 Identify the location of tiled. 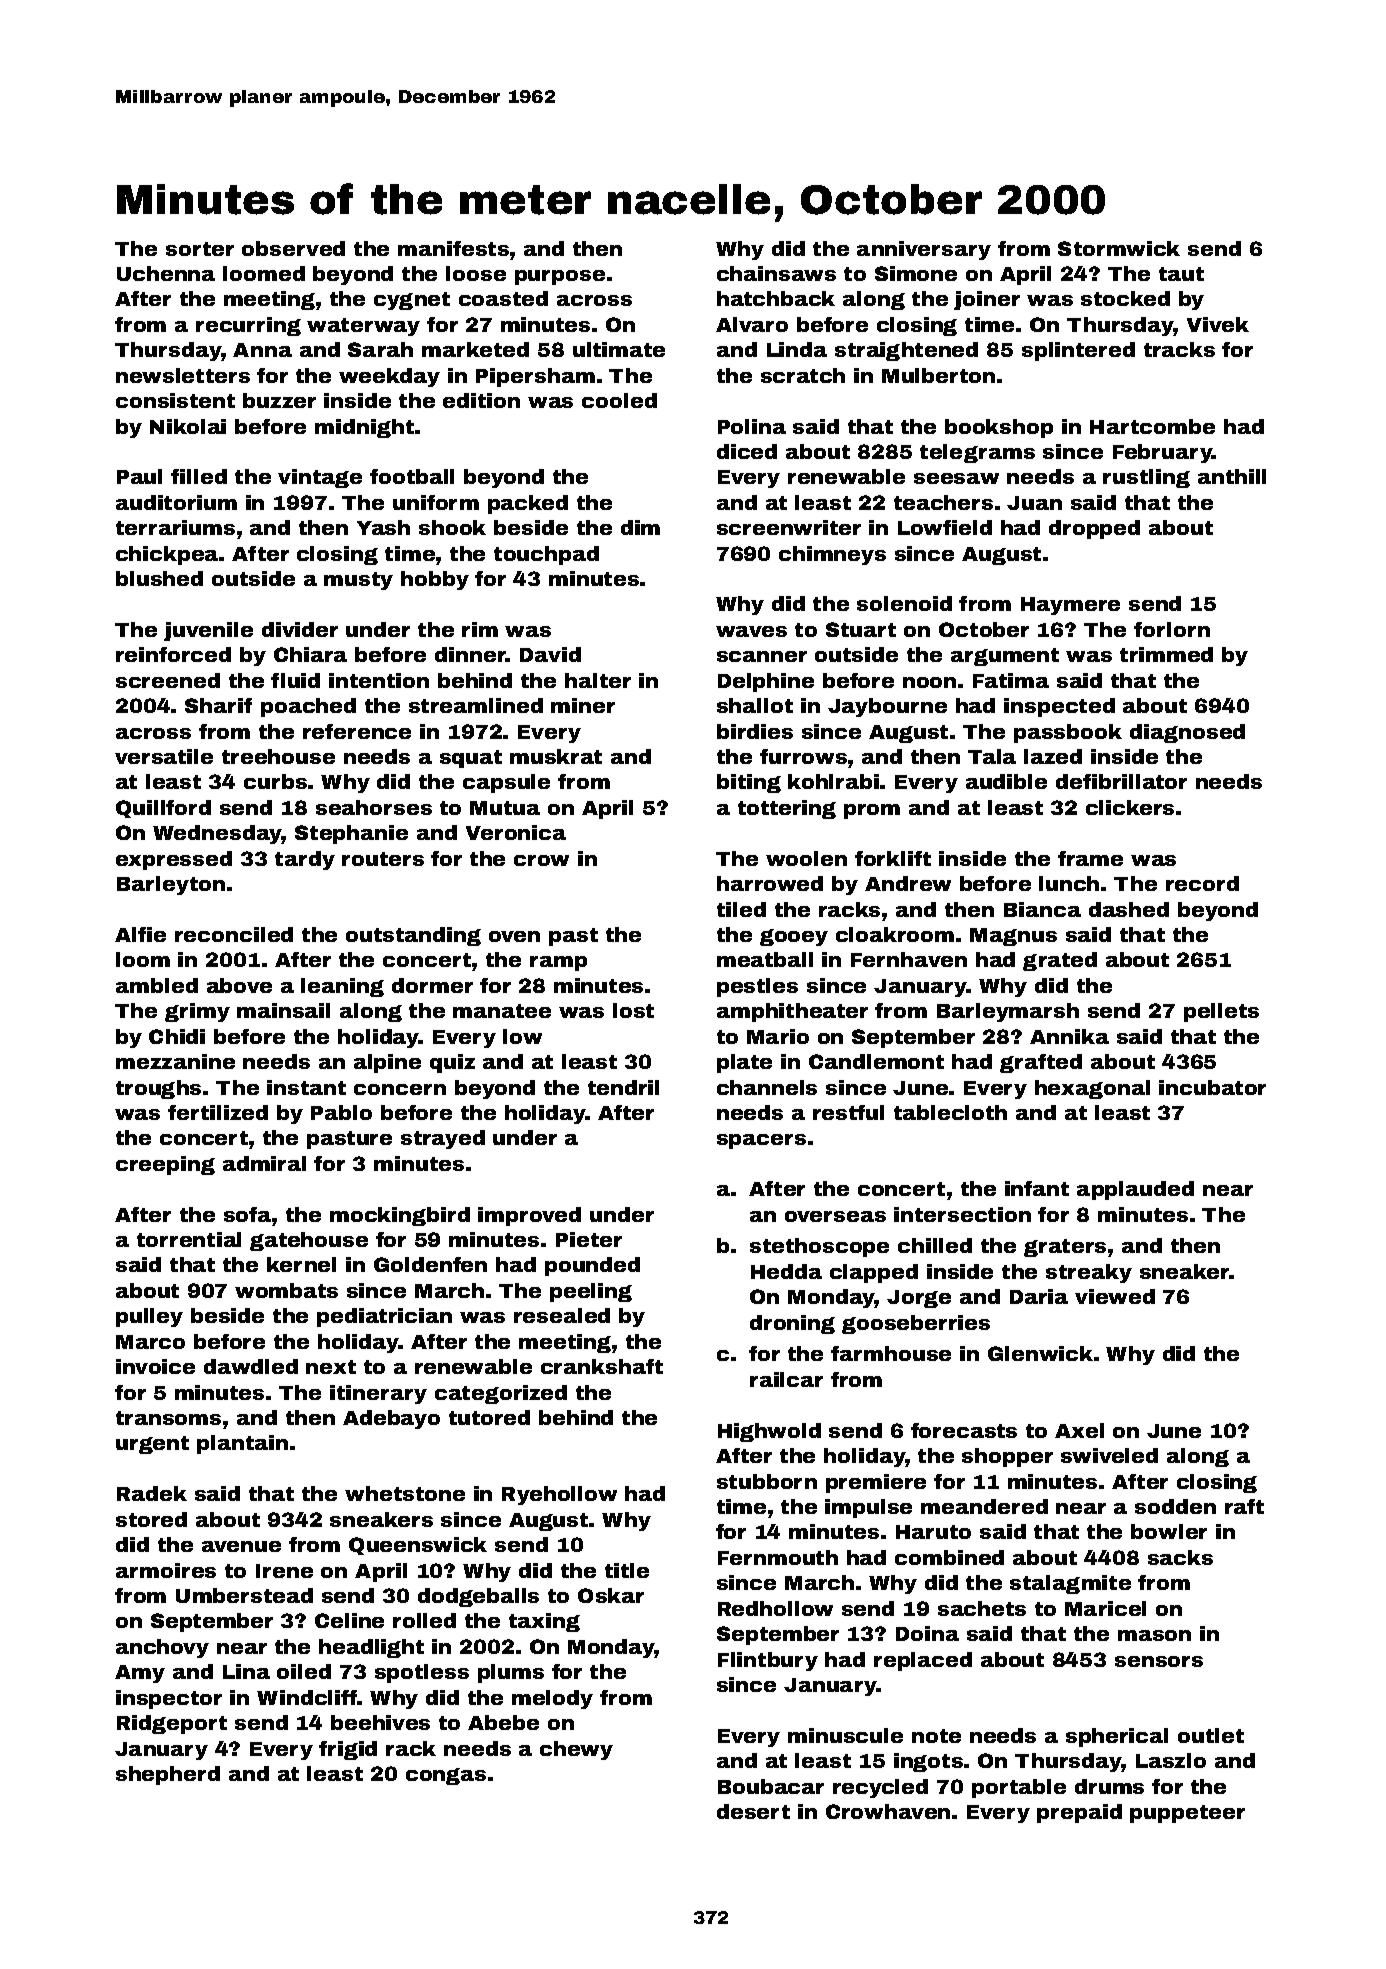
(741, 909).
